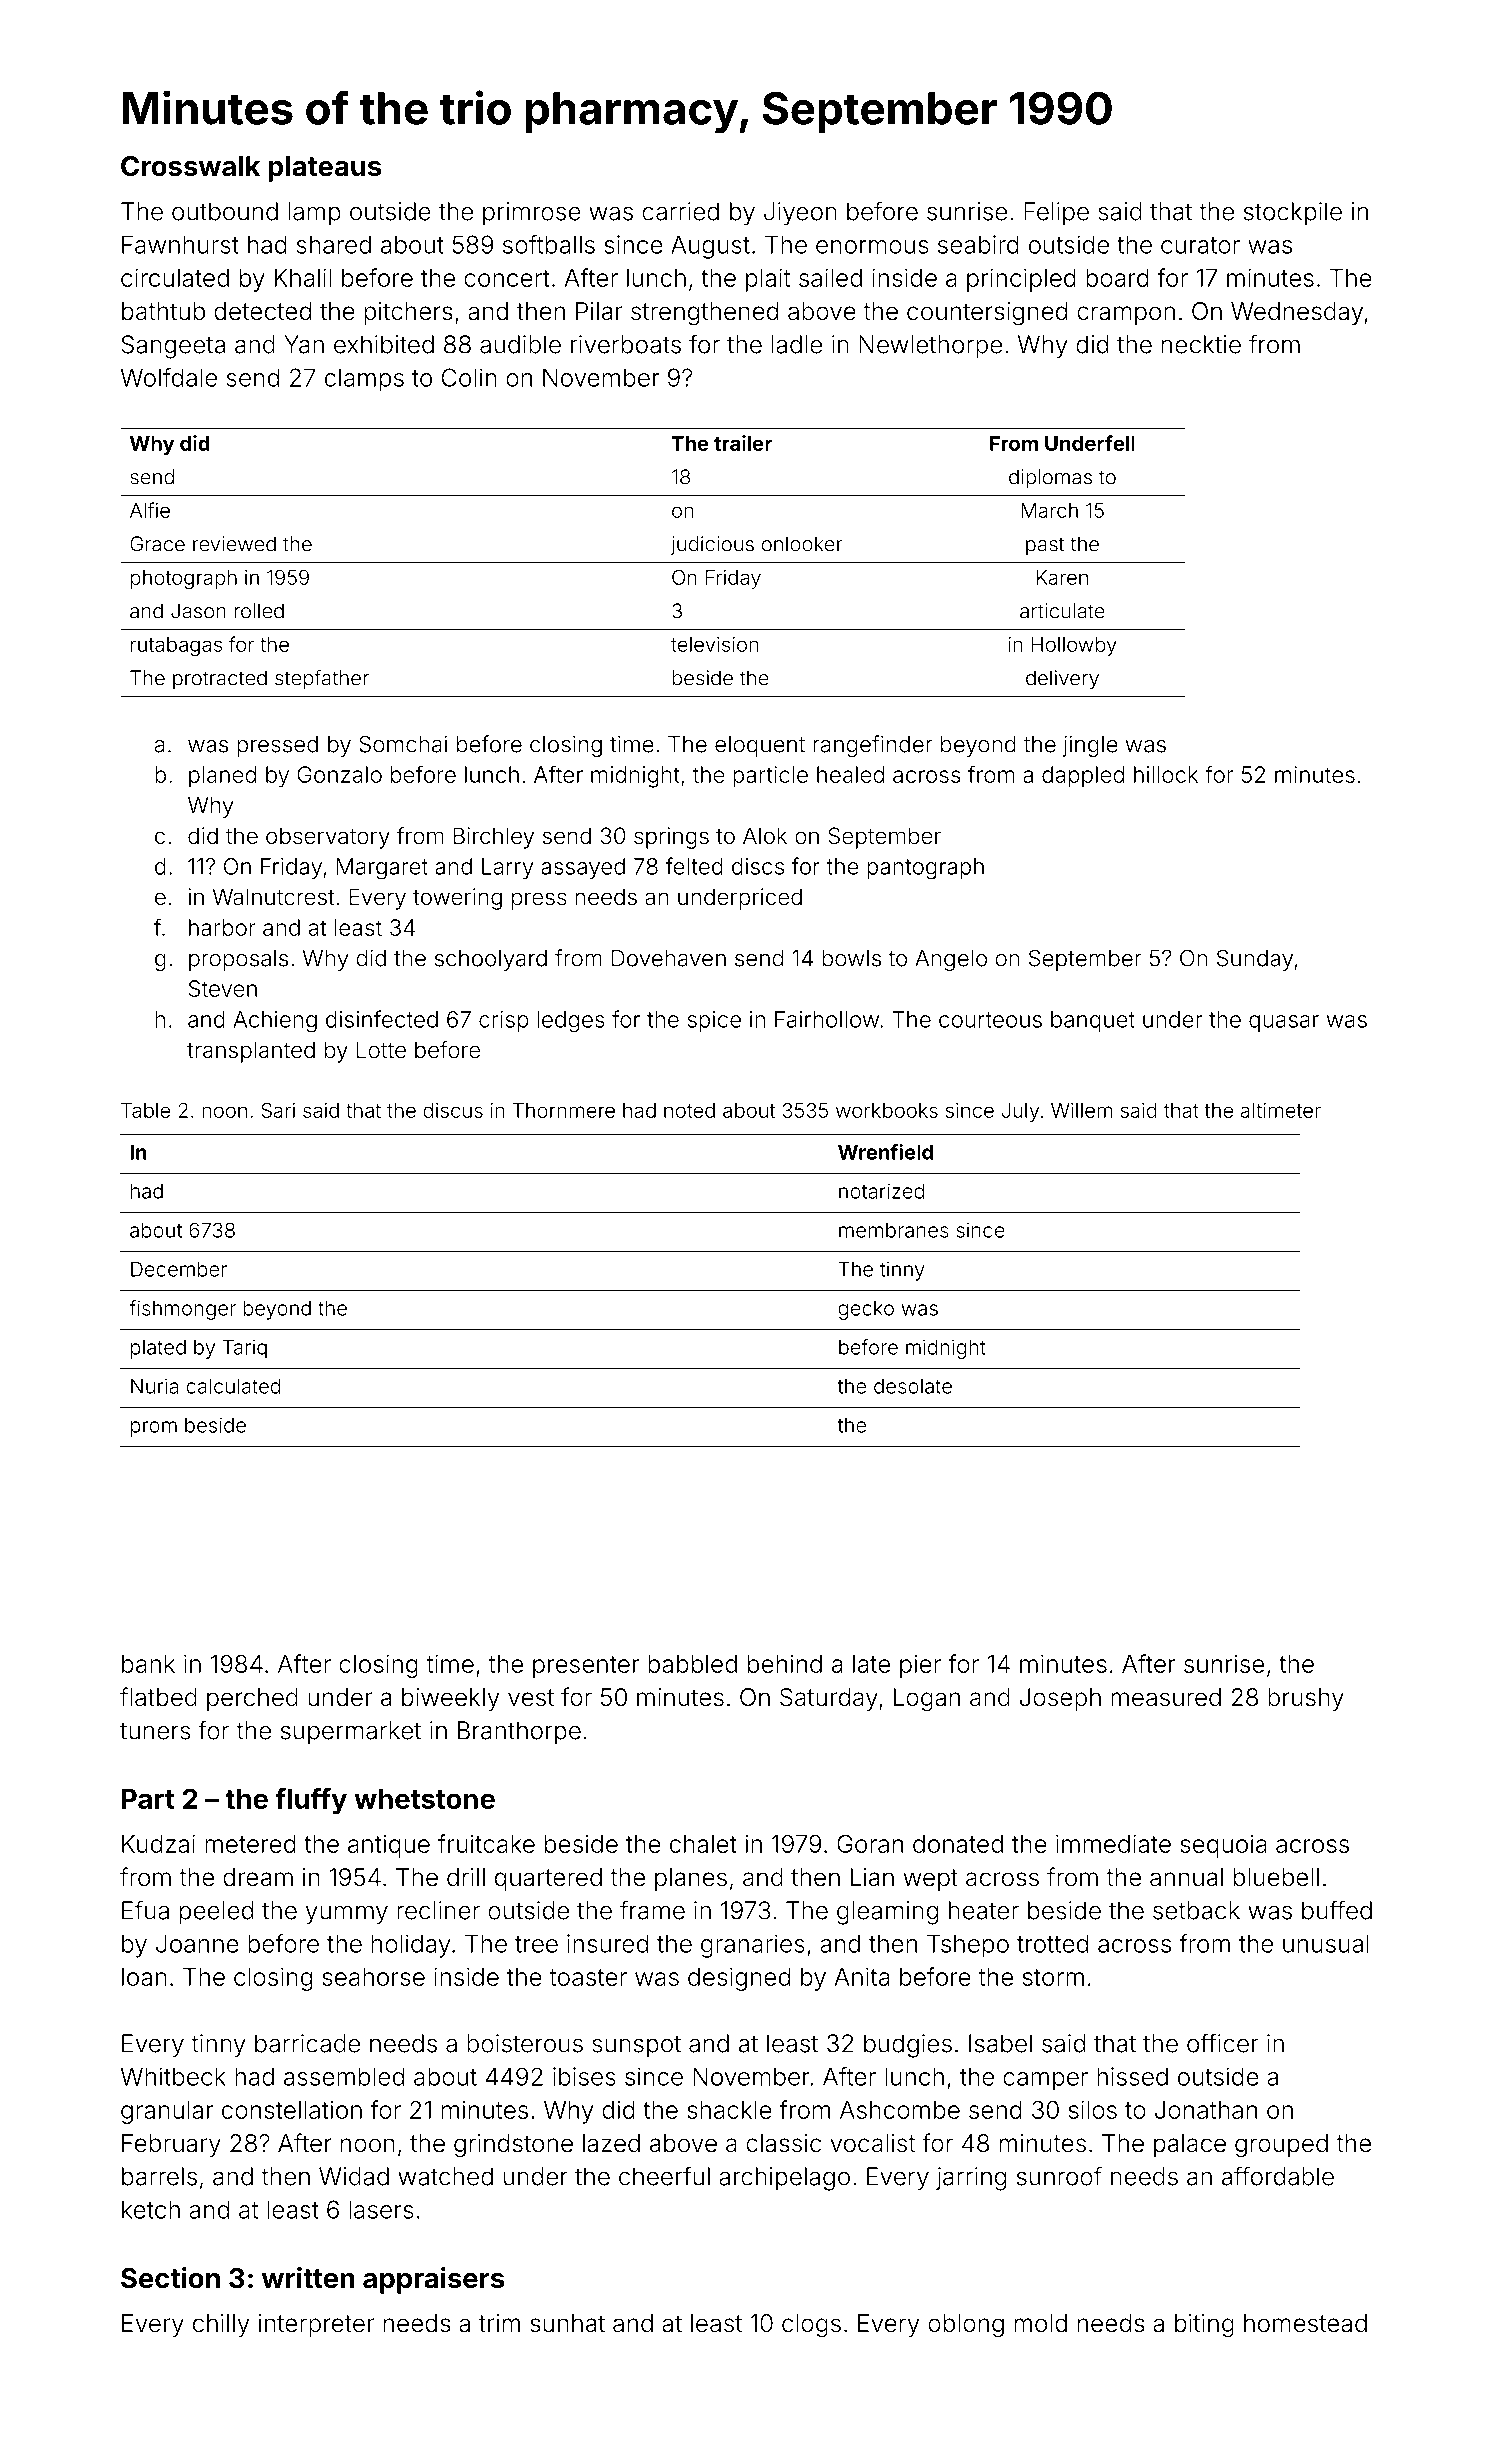 This screenshot has height=2464, width=1496. What do you see at coordinates (316, 2325) in the screenshot?
I see `interpreter` at bounding box center [316, 2325].
